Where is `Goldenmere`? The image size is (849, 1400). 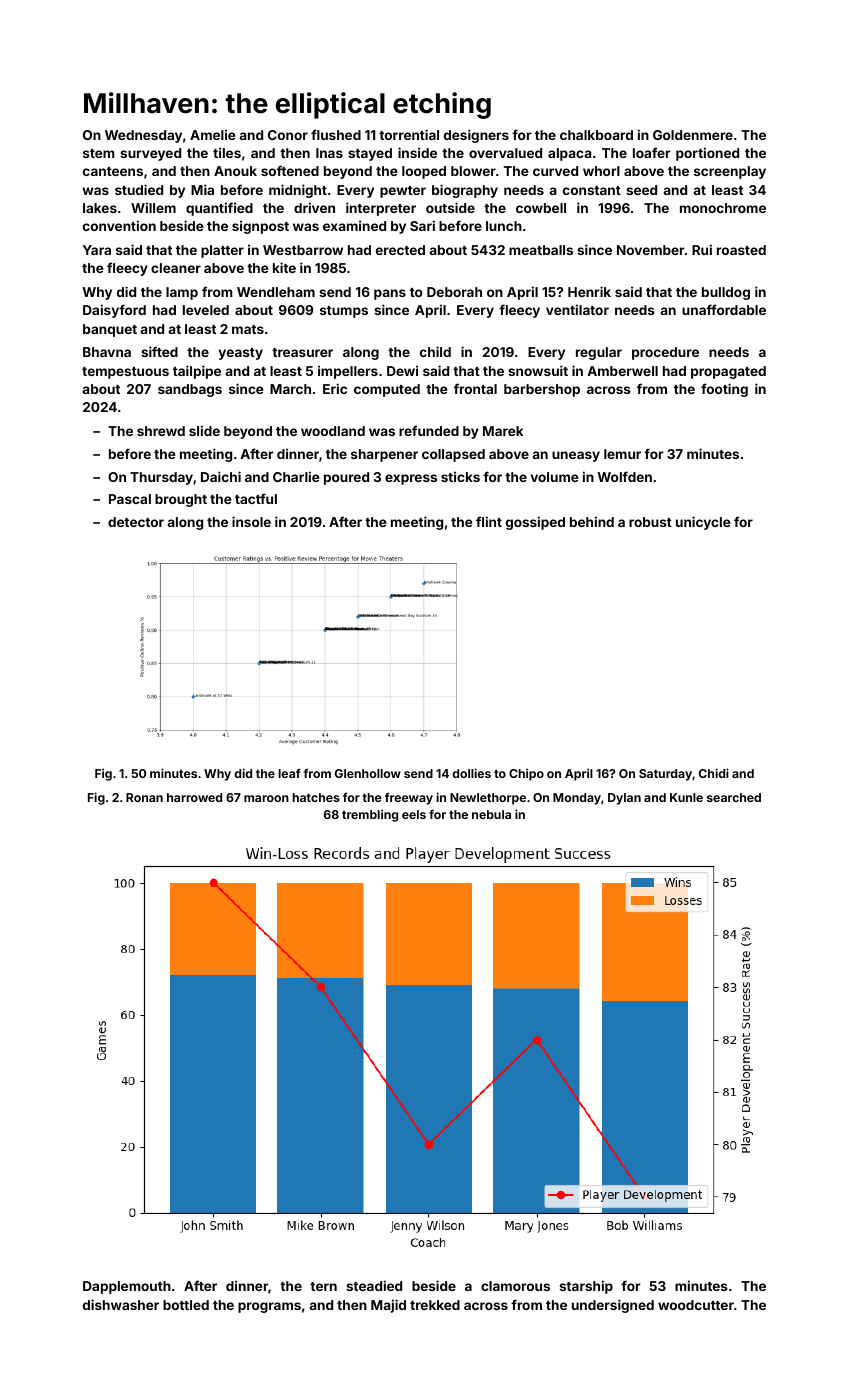
Goldenmere is located at coordinates (693, 135).
